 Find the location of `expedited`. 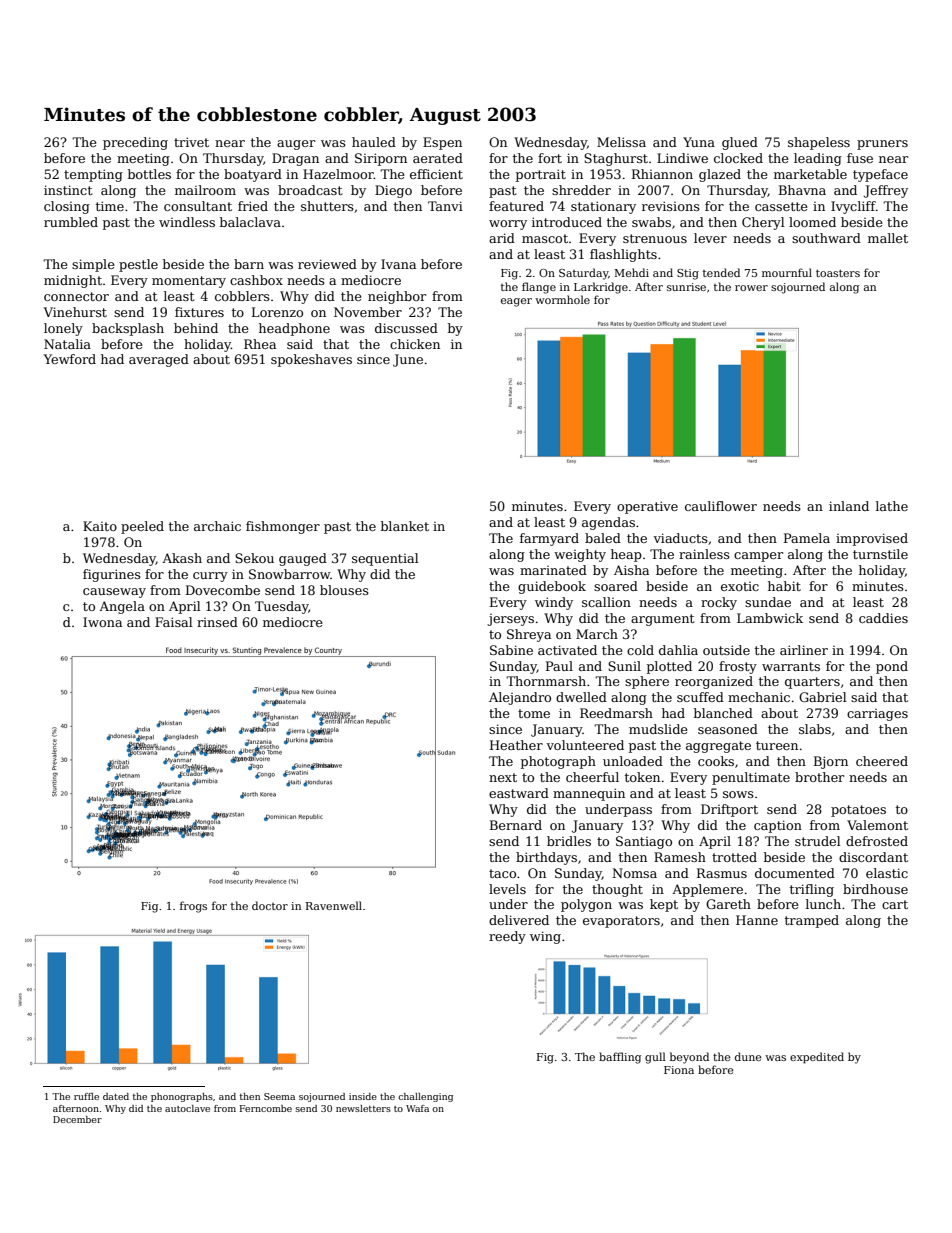

expedited is located at coordinates (817, 1058).
